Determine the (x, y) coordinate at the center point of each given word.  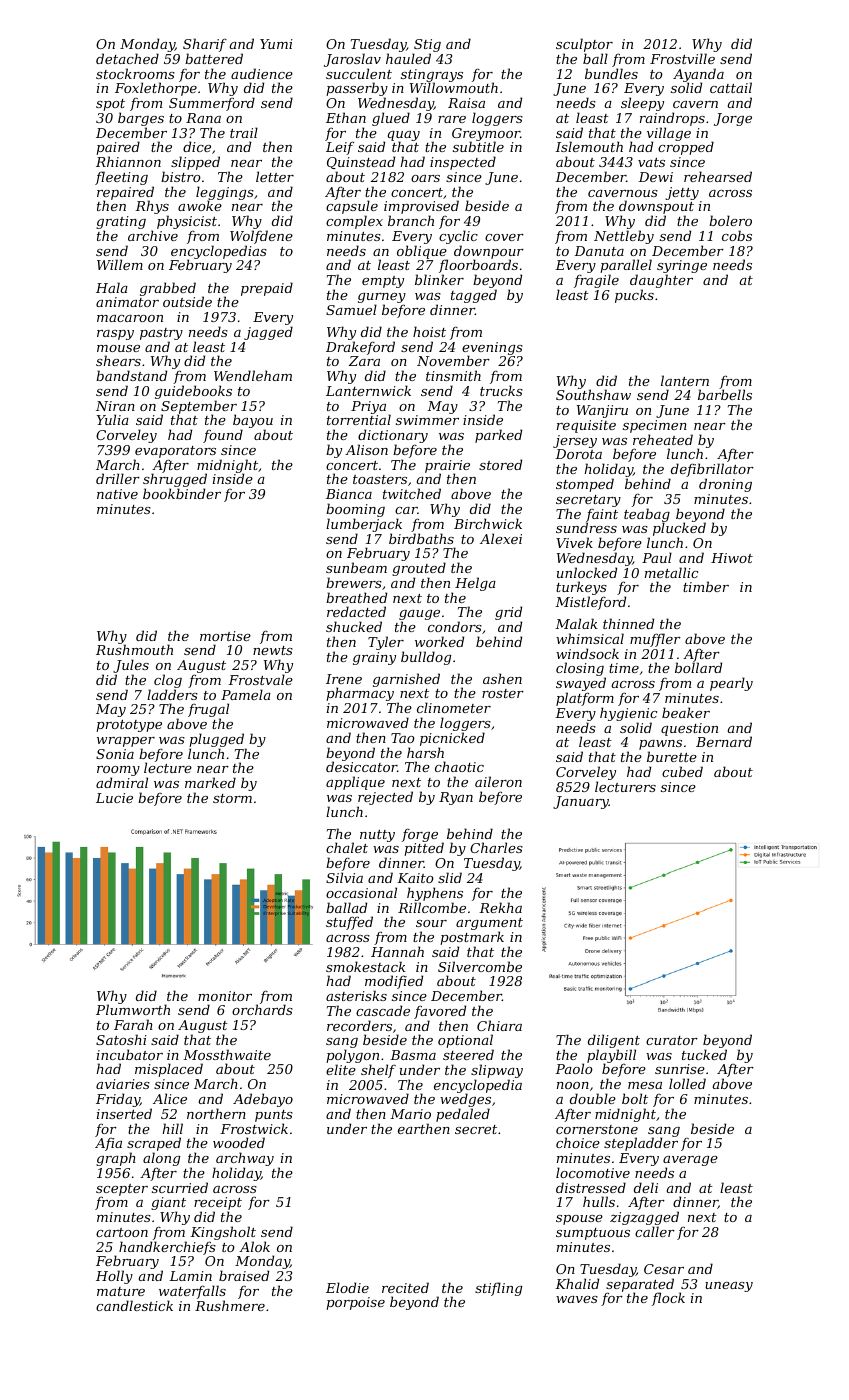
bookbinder (182, 494)
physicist (187, 222)
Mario (410, 1114)
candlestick (134, 1305)
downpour (489, 252)
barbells (725, 395)
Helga (475, 584)
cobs (737, 235)
